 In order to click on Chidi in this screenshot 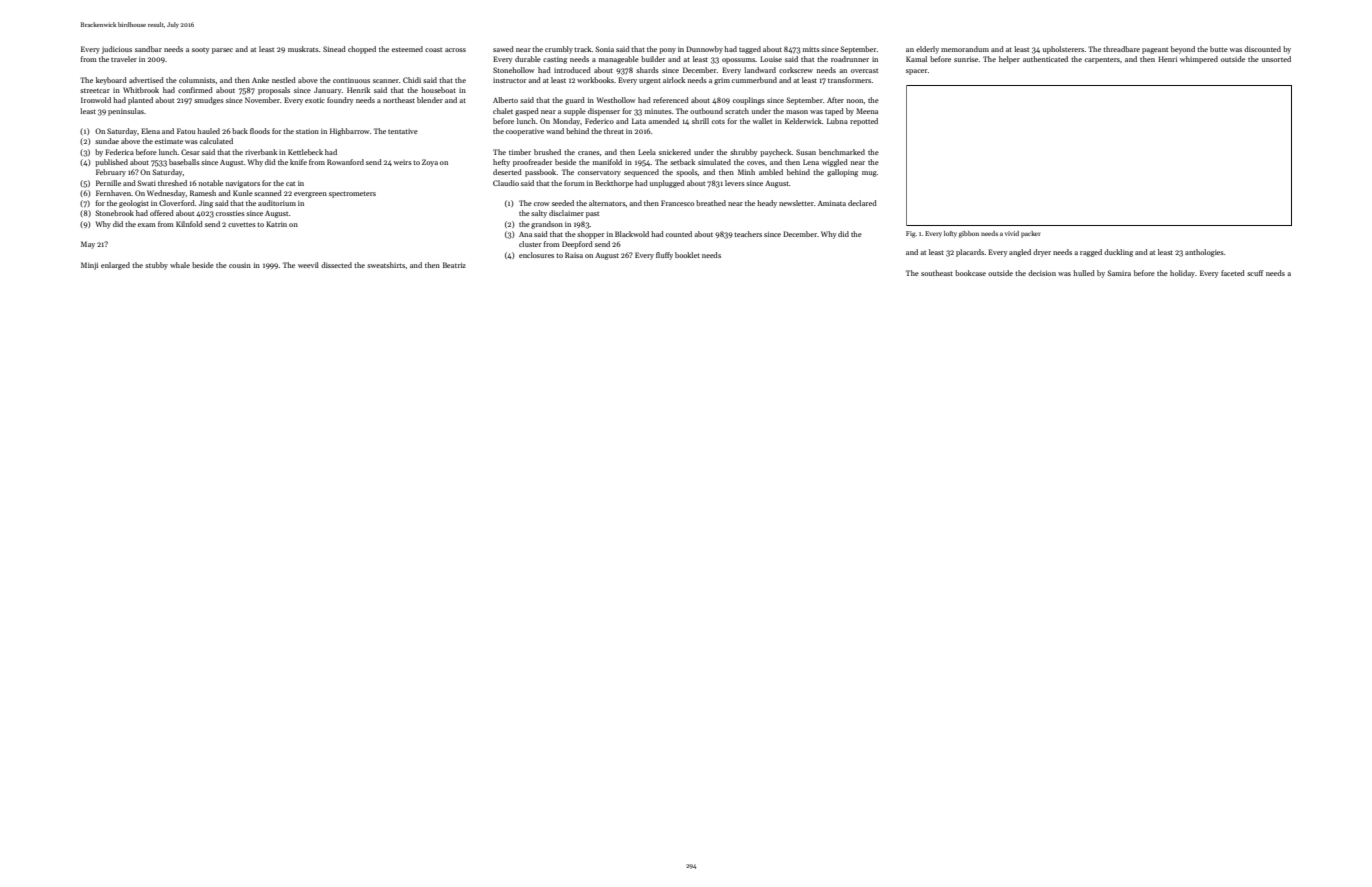, I will do `click(412, 80)`.
